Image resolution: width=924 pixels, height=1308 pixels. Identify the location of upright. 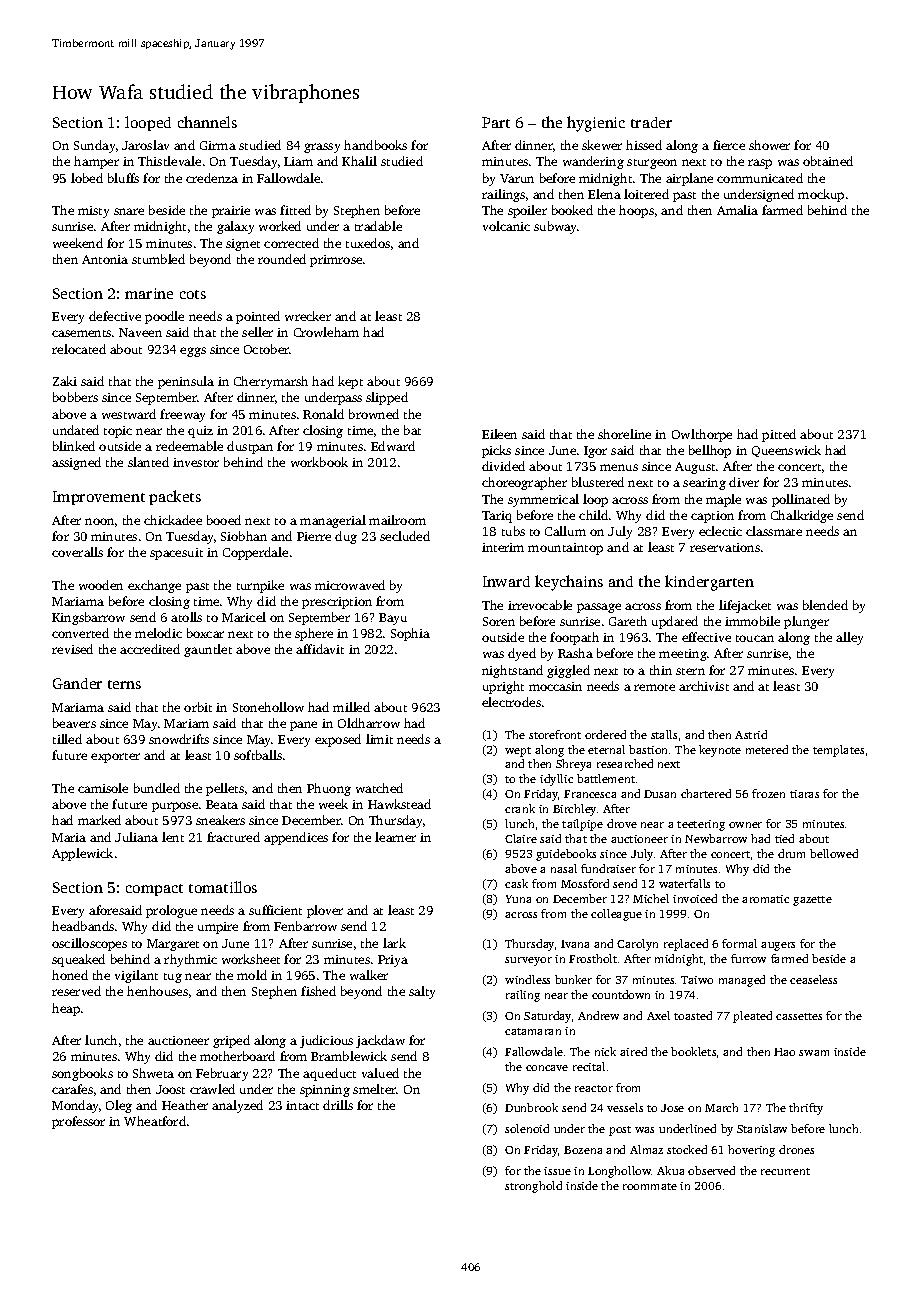
(503, 687).
